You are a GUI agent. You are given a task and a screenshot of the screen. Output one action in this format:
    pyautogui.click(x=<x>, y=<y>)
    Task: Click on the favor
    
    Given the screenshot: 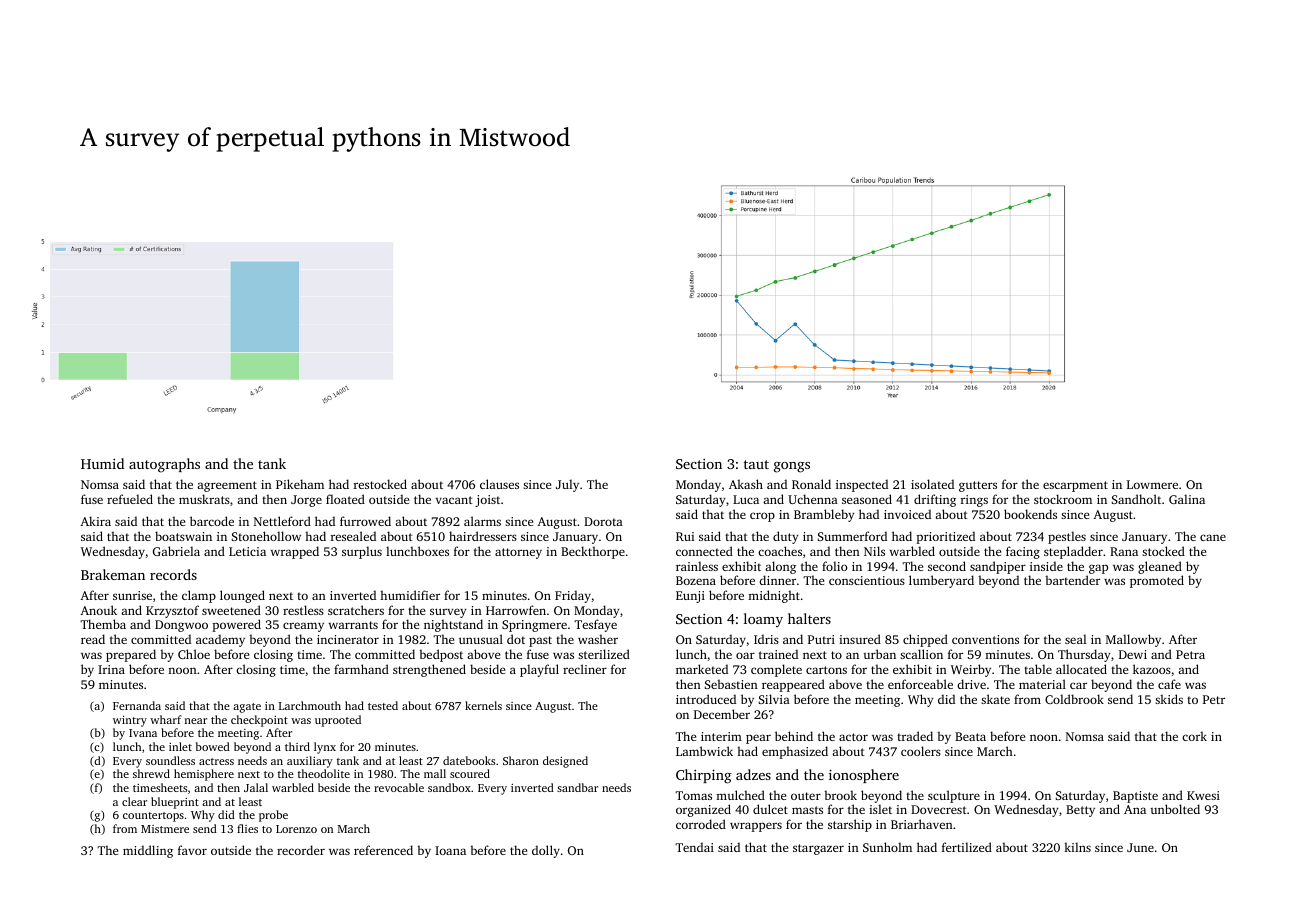 What is the action you would take?
    pyautogui.click(x=192, y=850)
